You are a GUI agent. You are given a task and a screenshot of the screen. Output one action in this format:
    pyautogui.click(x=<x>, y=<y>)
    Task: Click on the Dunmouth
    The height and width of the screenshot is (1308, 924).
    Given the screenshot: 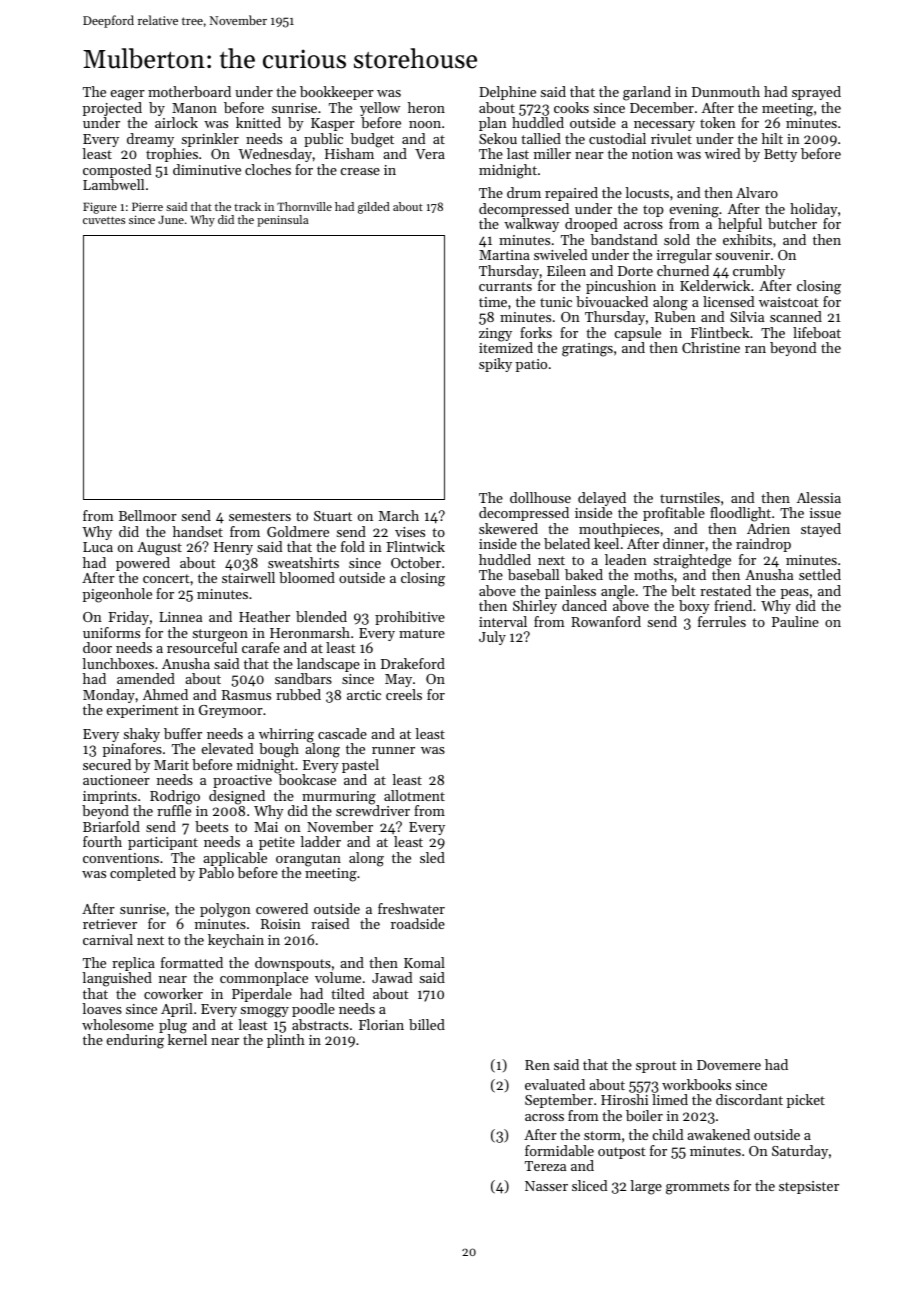 What is the action you would take?
    pyautogui.click(x=726, y=91)
